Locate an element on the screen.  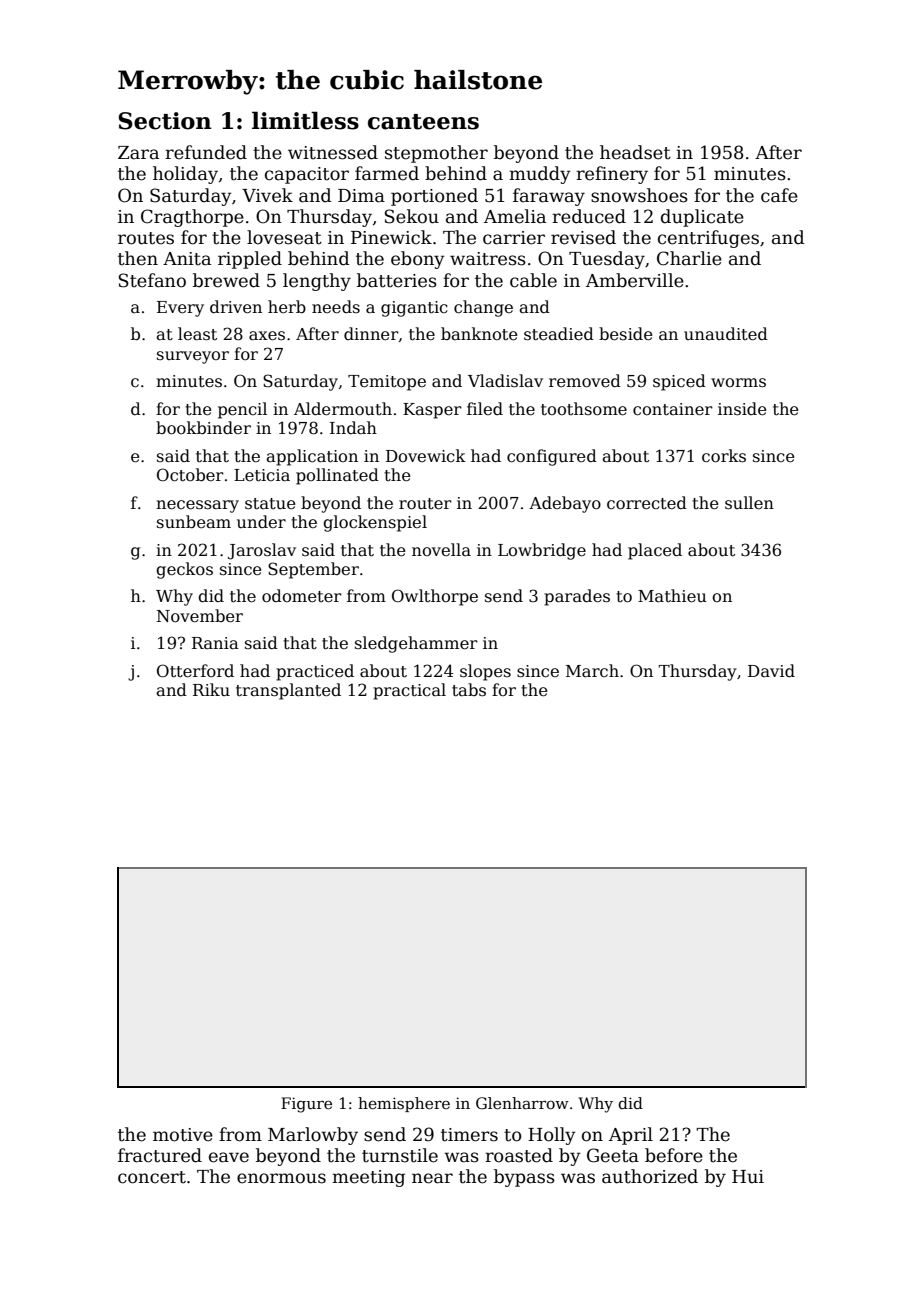
unaudited is located at coordinates (726, 334).
